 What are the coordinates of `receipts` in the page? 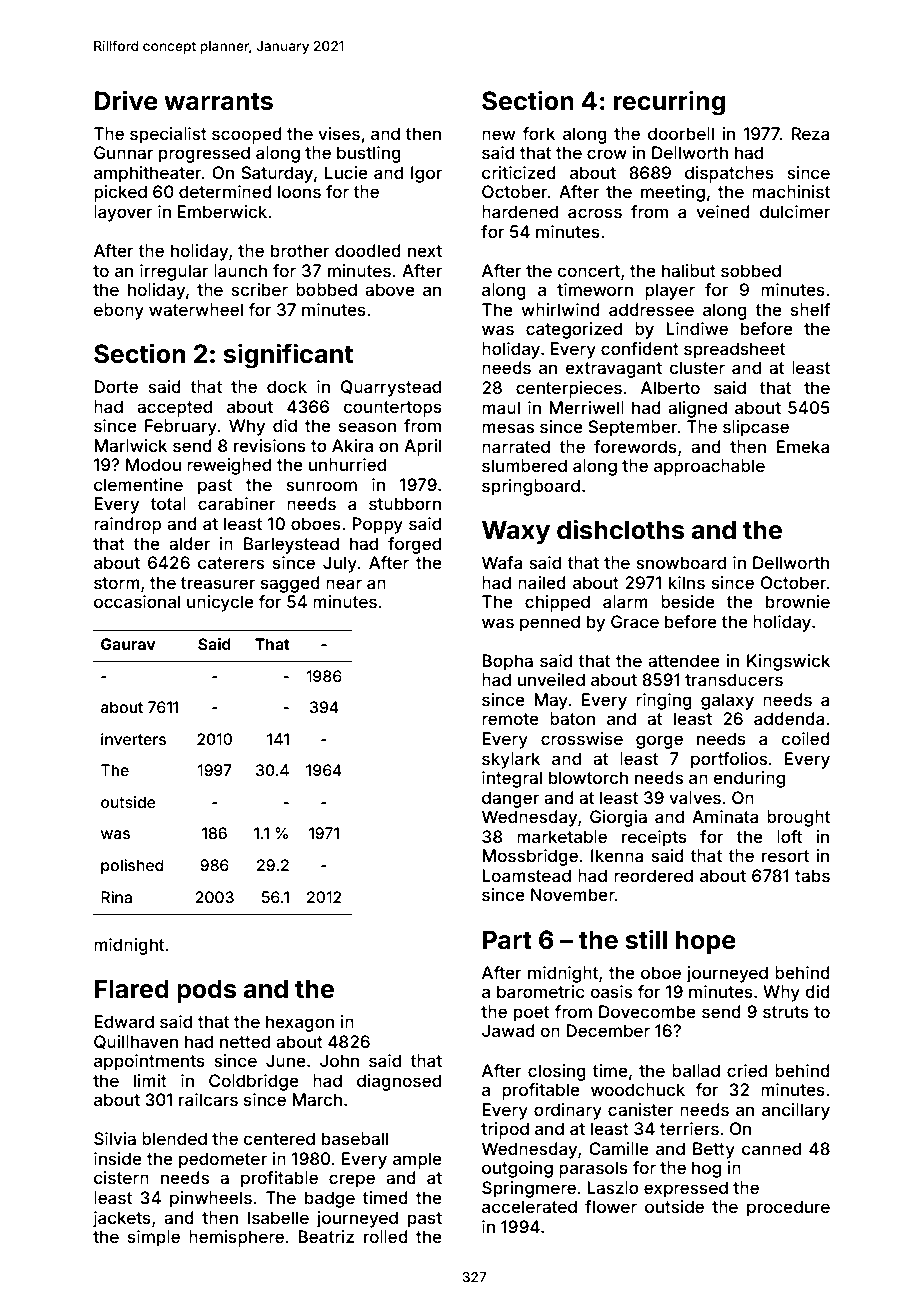 It's located at (654, 838).
